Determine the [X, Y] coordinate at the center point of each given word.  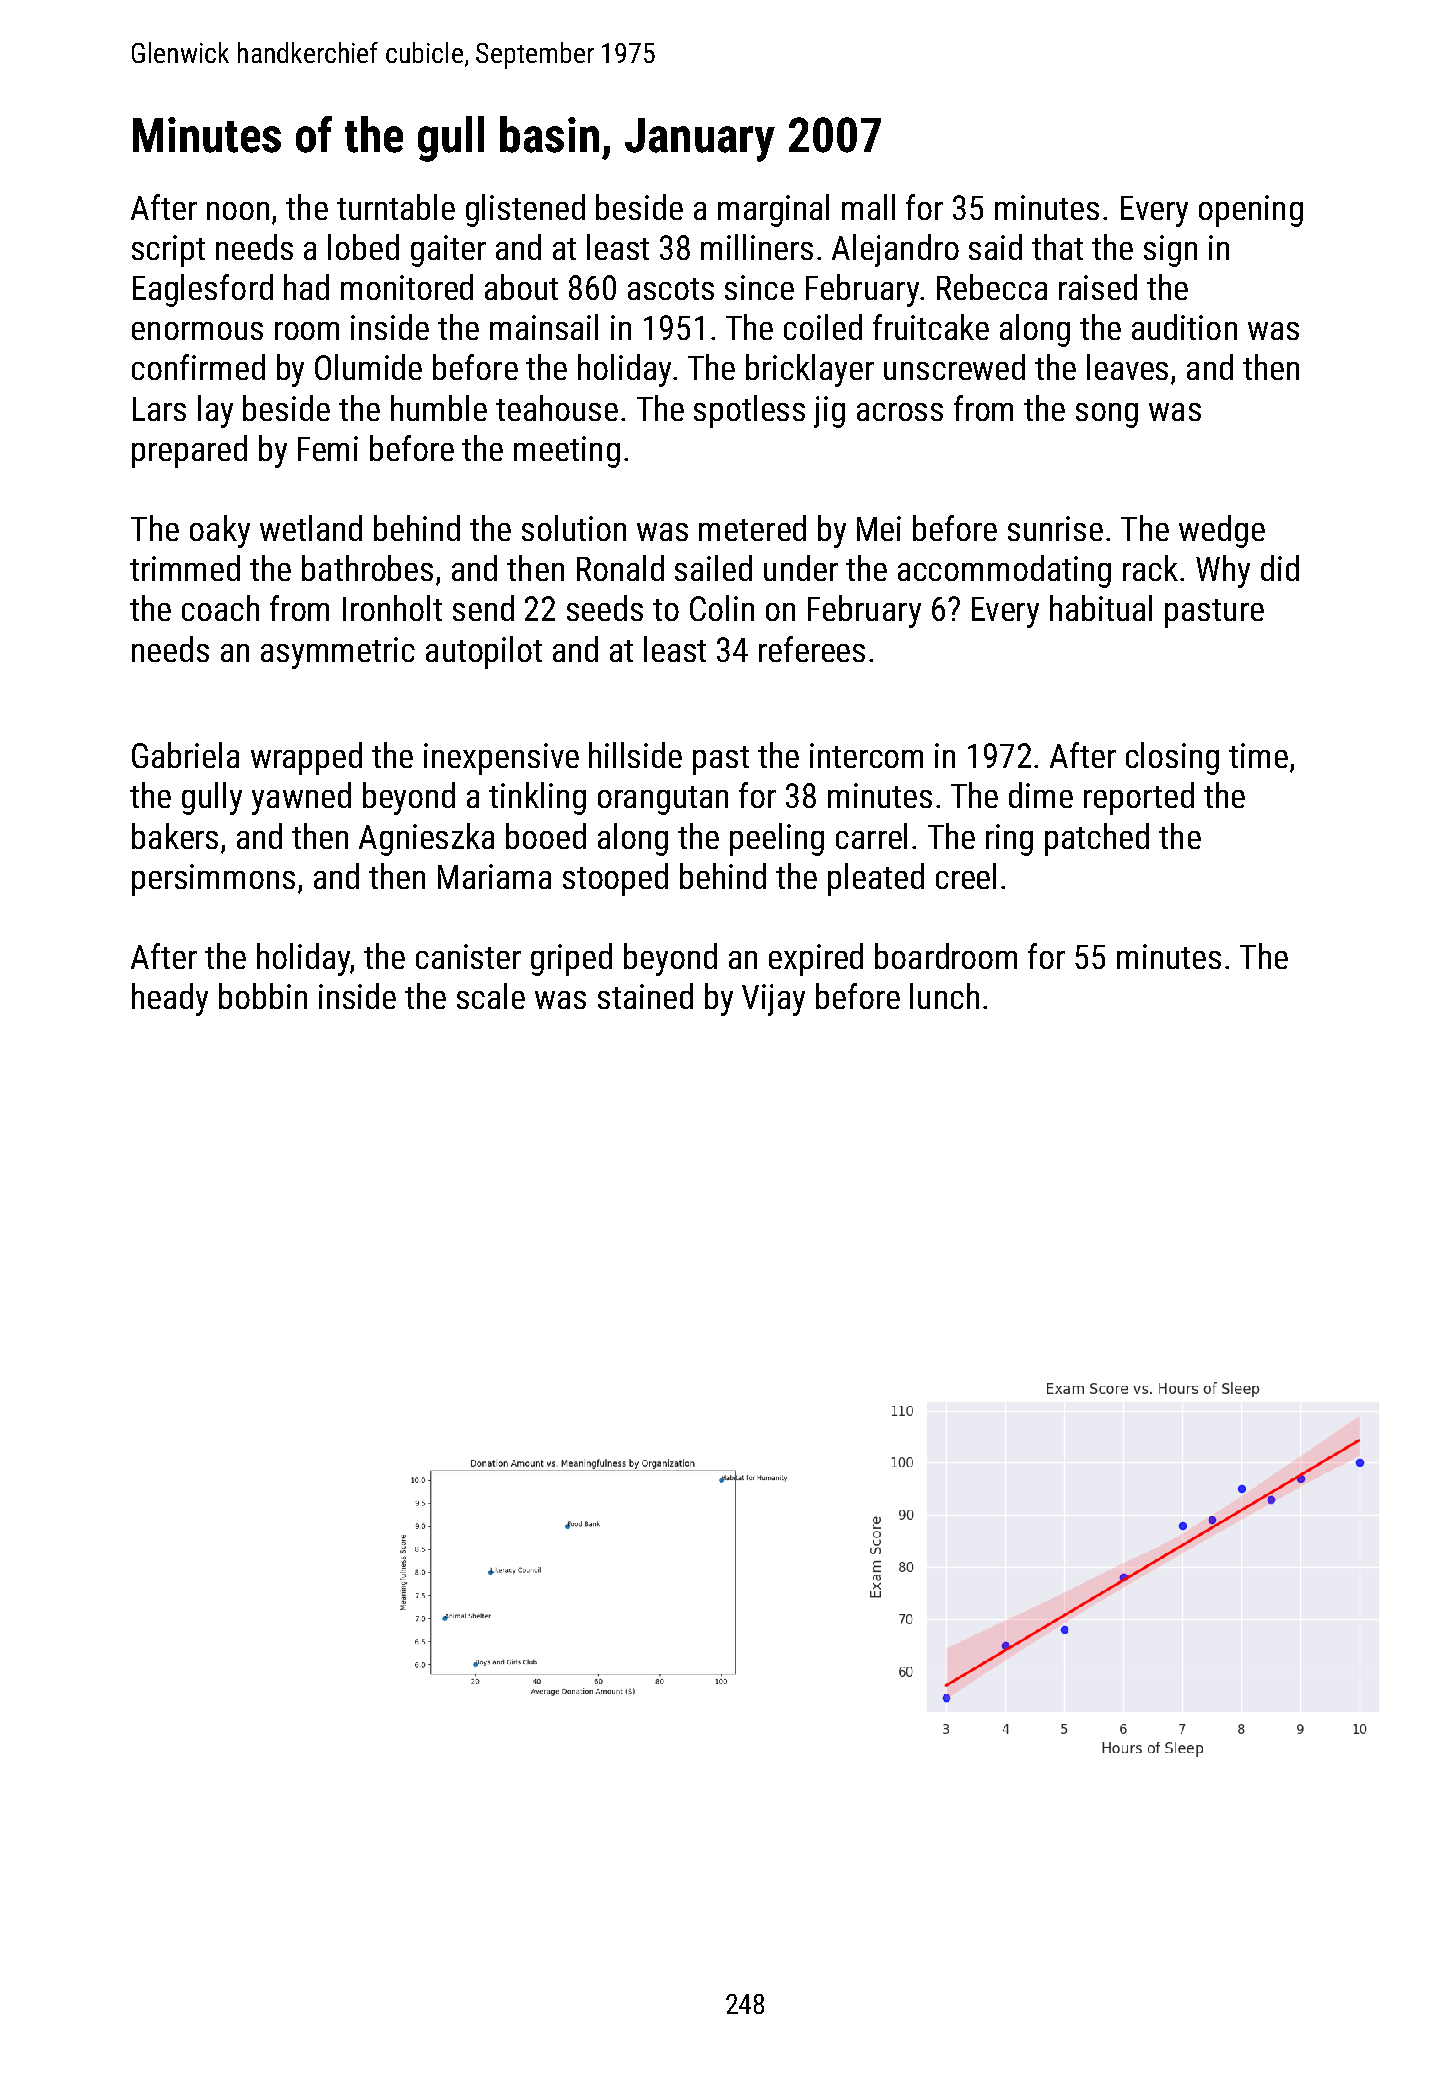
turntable [396, 207]
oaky [220, 531]
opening [1251, 211]
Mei [879, 528]
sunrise [1055, 528]
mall [868, 207]
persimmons [213, 880]
